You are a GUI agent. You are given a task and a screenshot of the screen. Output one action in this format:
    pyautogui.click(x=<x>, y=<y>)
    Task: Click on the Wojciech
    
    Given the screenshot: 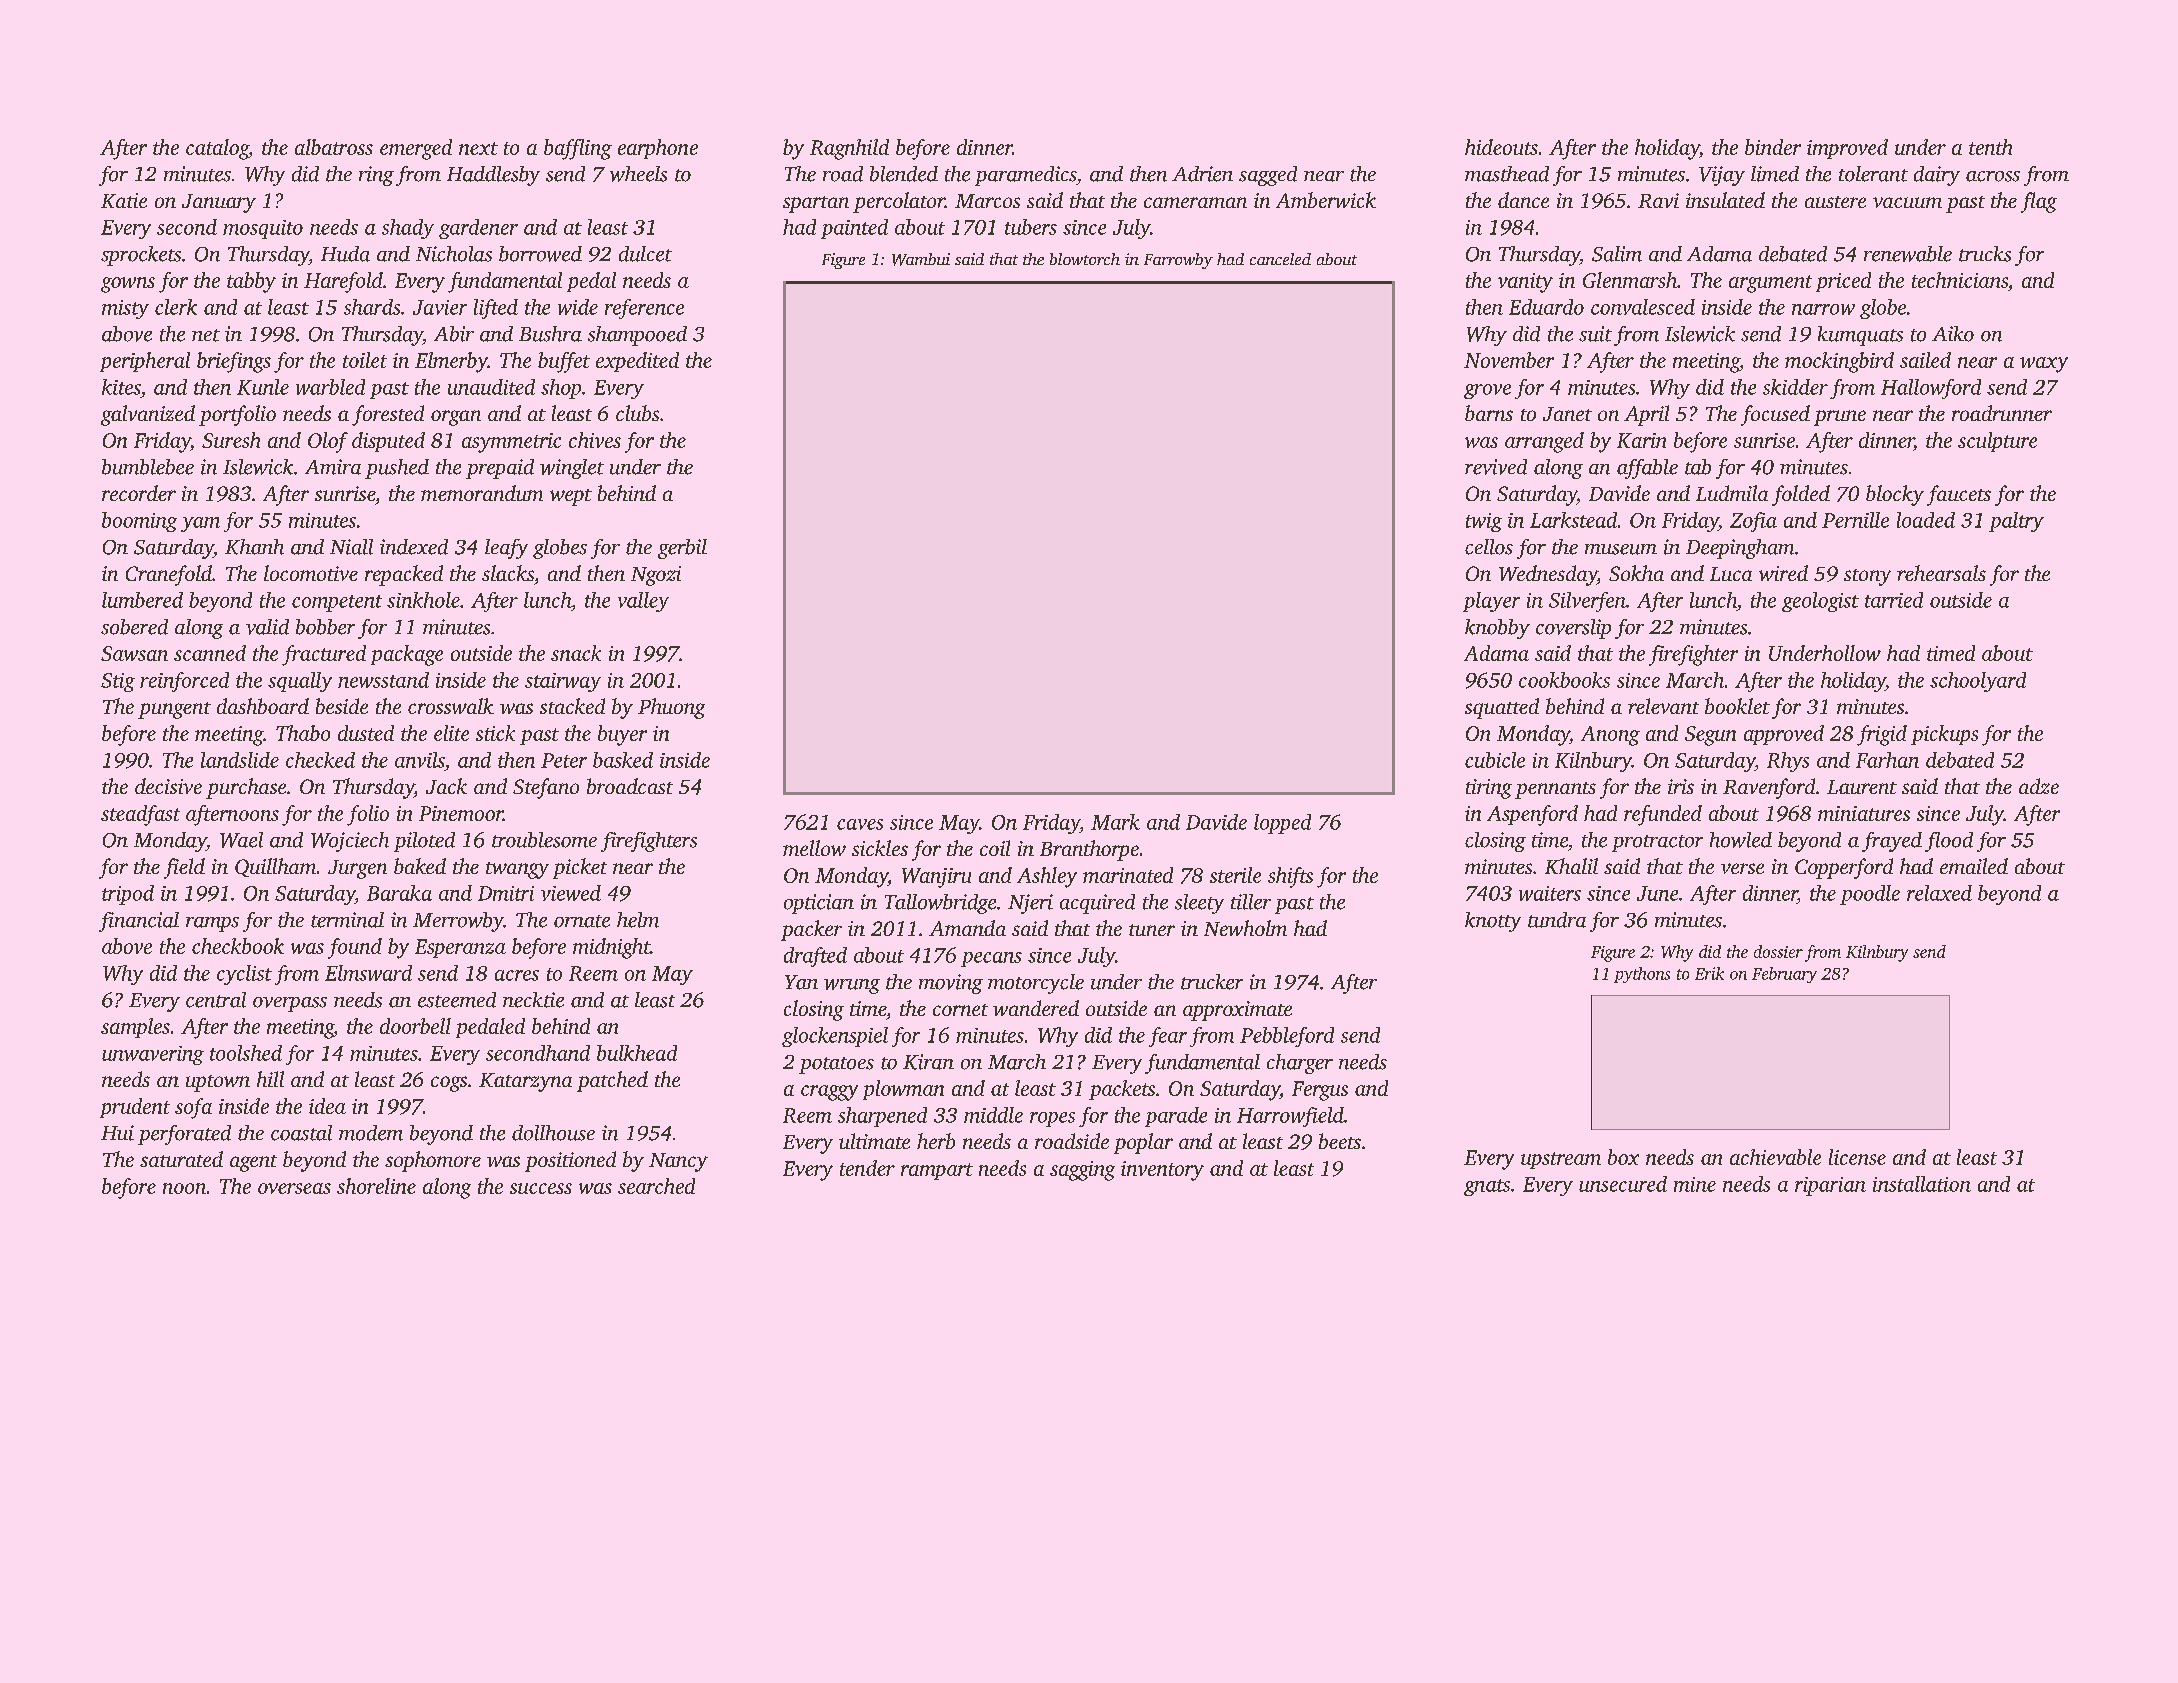 What is the action you would take?
    pyautogui.click(x=350, y=842)
